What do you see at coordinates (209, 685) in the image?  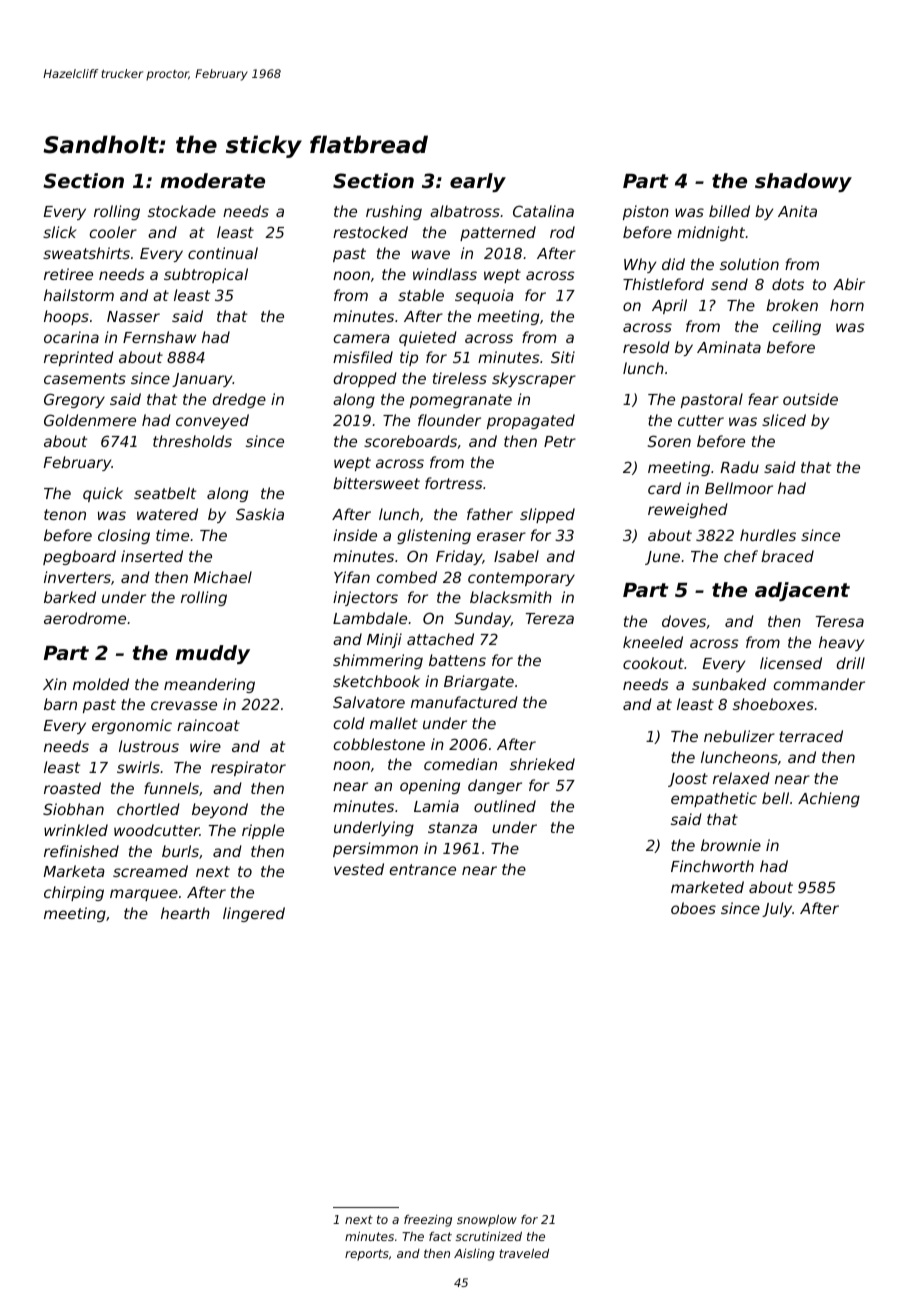 I see `meandering` at bounding box center [209, 685].
